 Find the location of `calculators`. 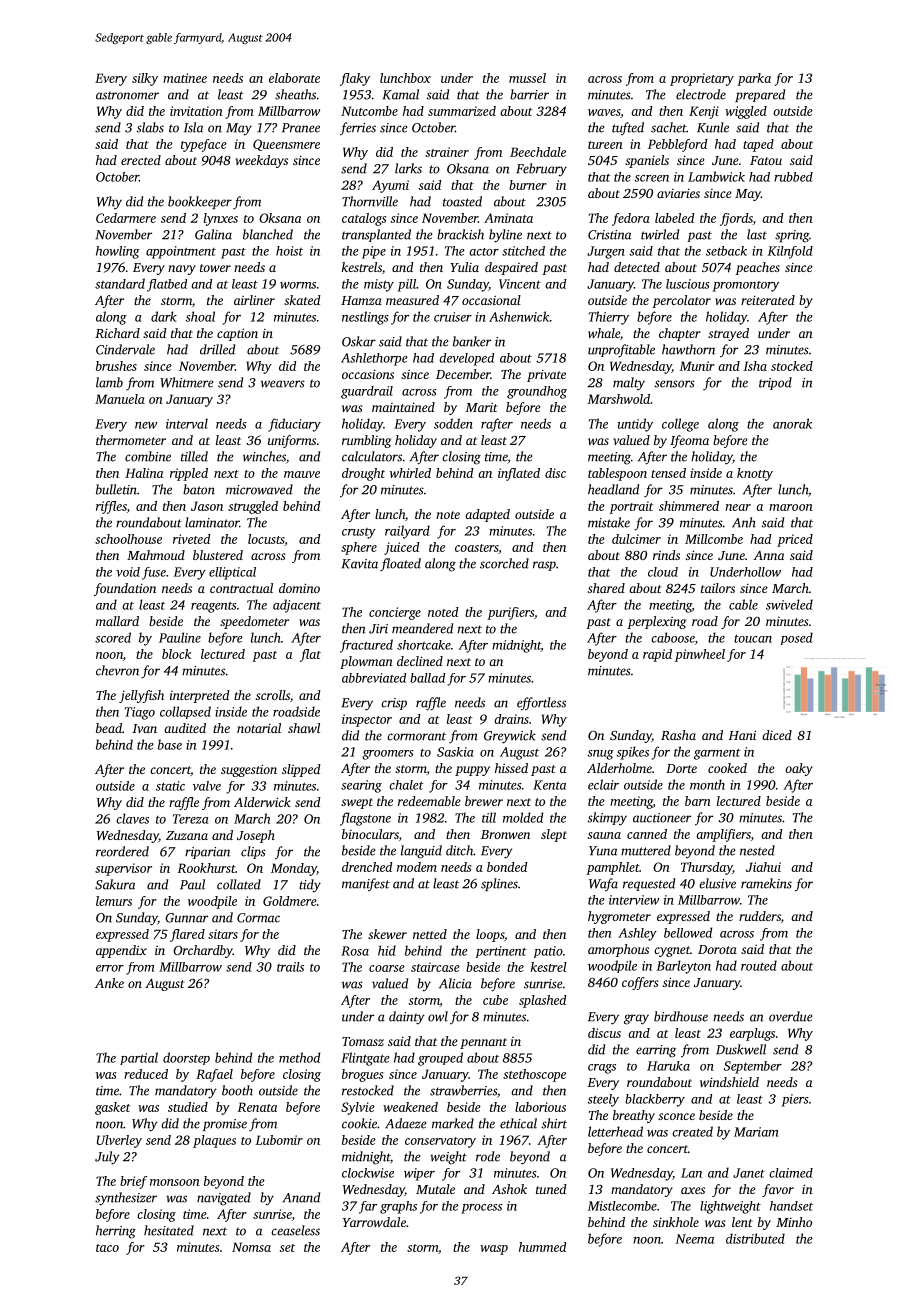

calculators is located at coordinates (372, 456).
